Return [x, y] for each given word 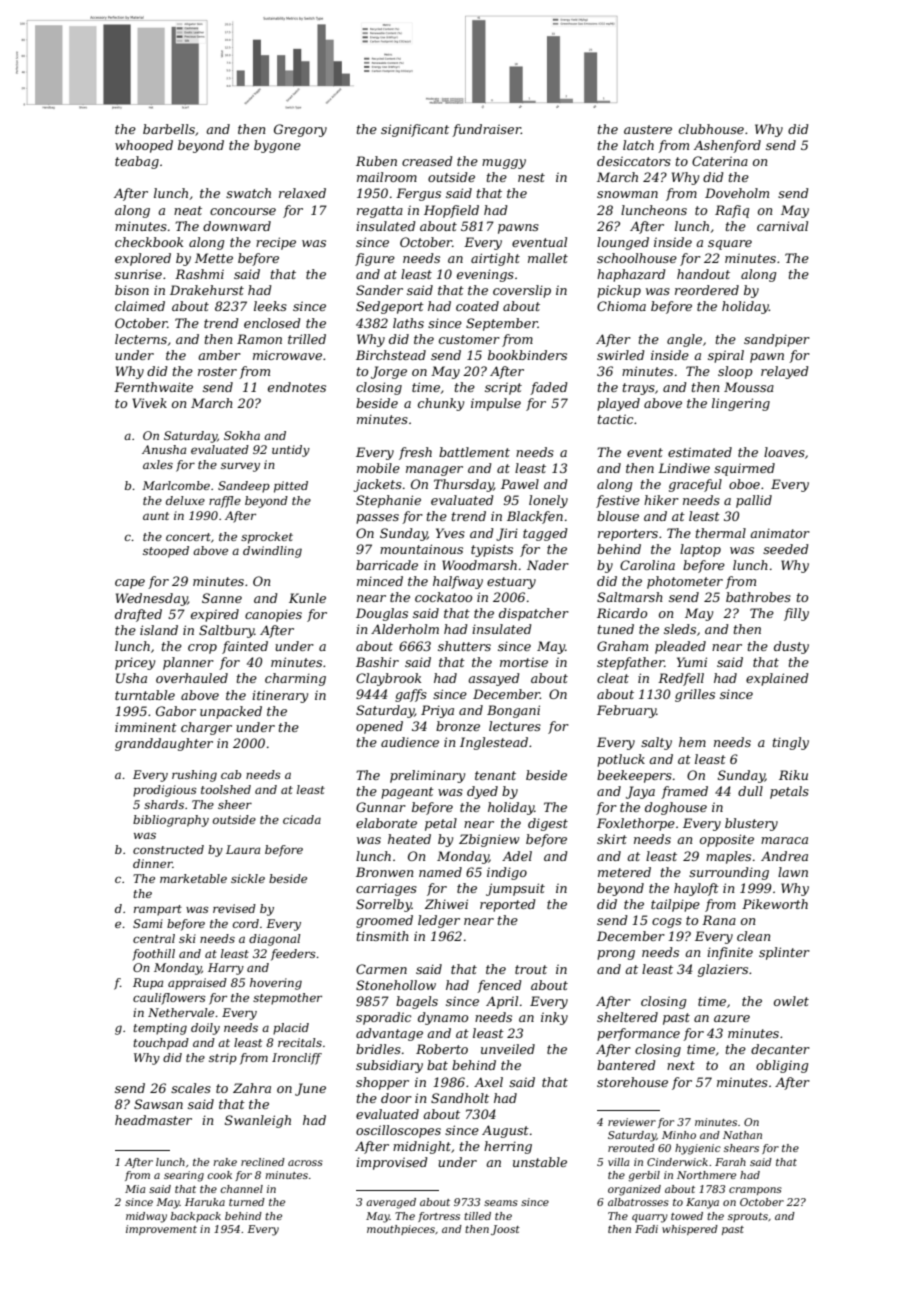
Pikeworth [775, 904]
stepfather [630, 663]
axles [158, 464]
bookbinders [527, 355]
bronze [458, 726]
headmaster [153, 1120]
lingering [741, 404]
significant [415, 130]
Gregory [300, 130]
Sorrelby [384, 905]
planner [188, 663]
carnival [782, 226]
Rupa [148, 984]
